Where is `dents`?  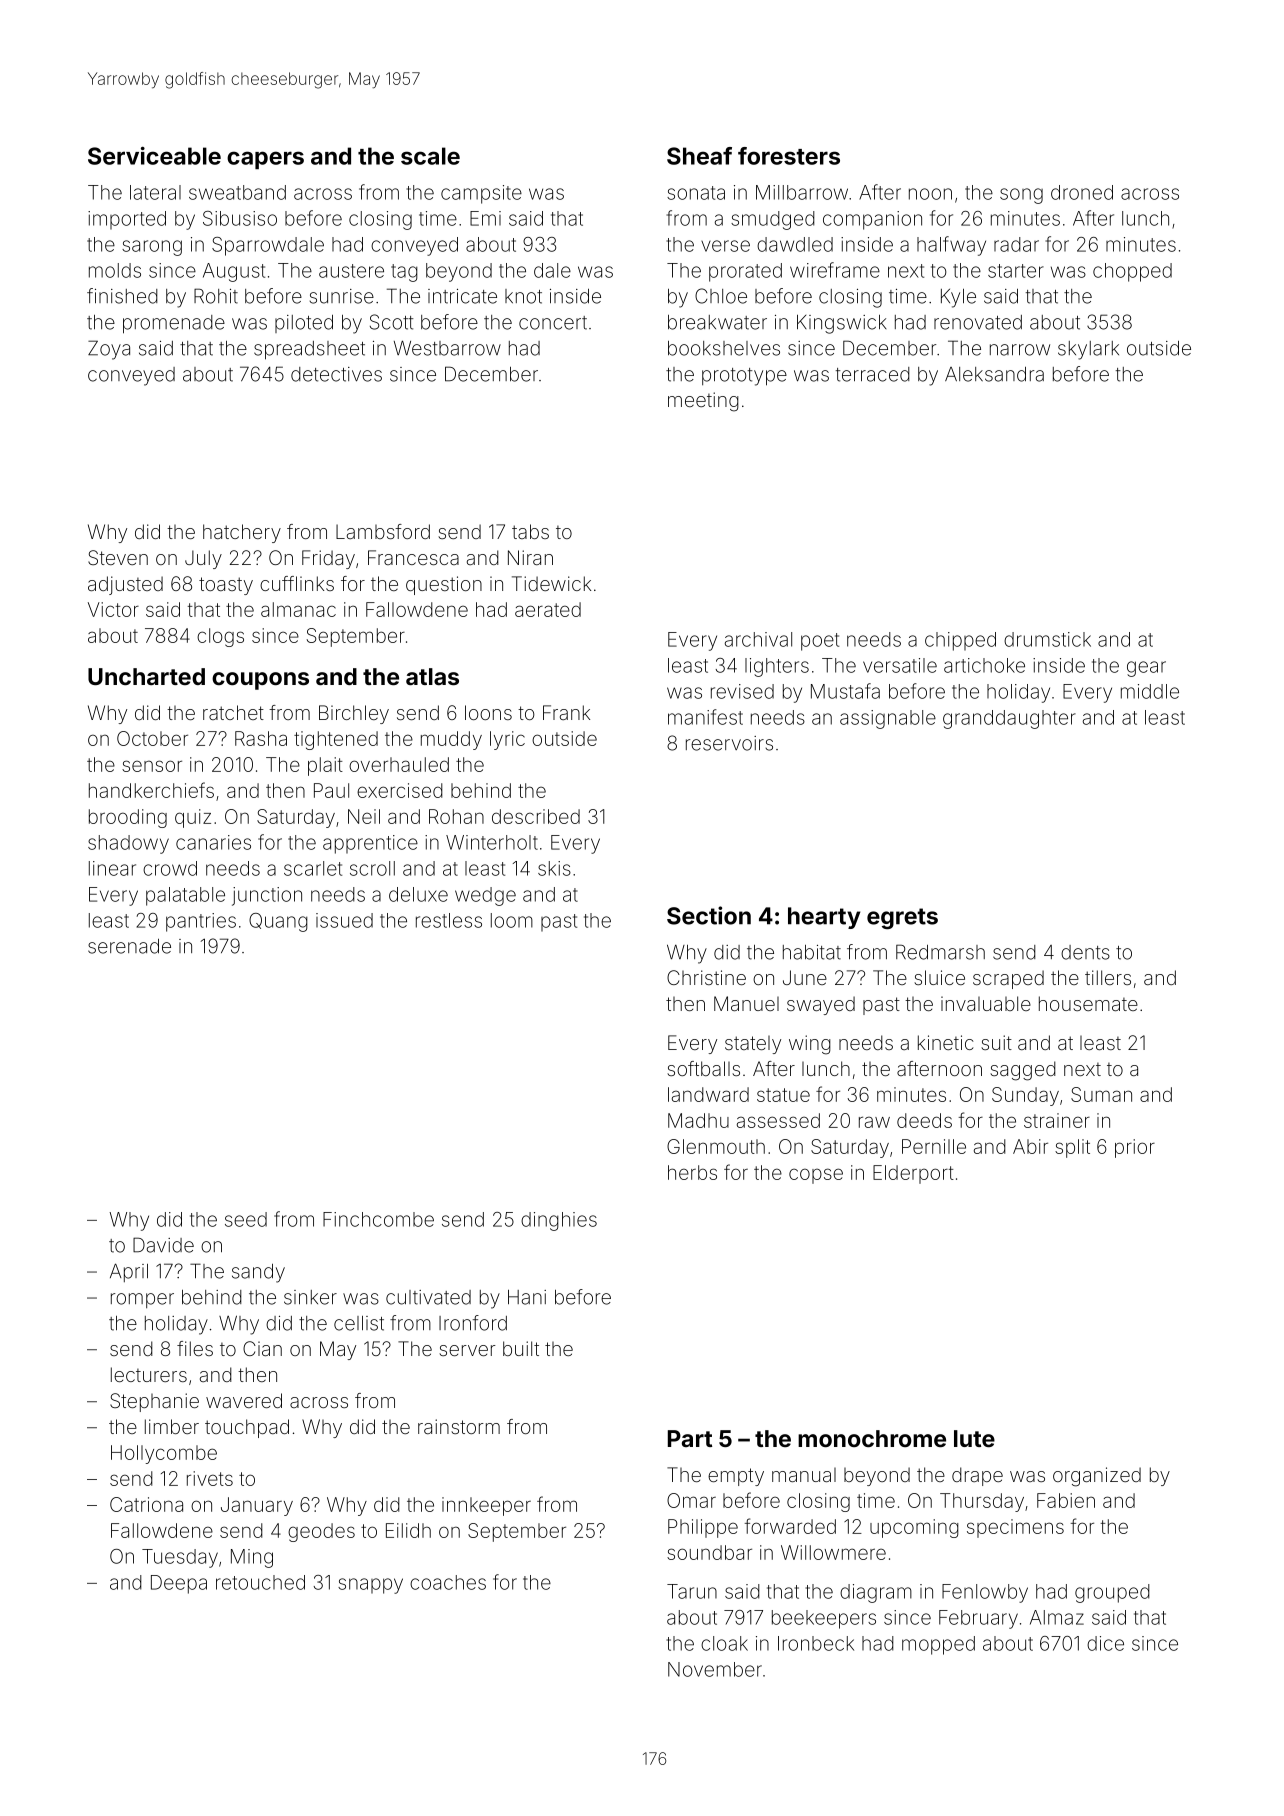 dents is located at coordinates (1085, 952).
